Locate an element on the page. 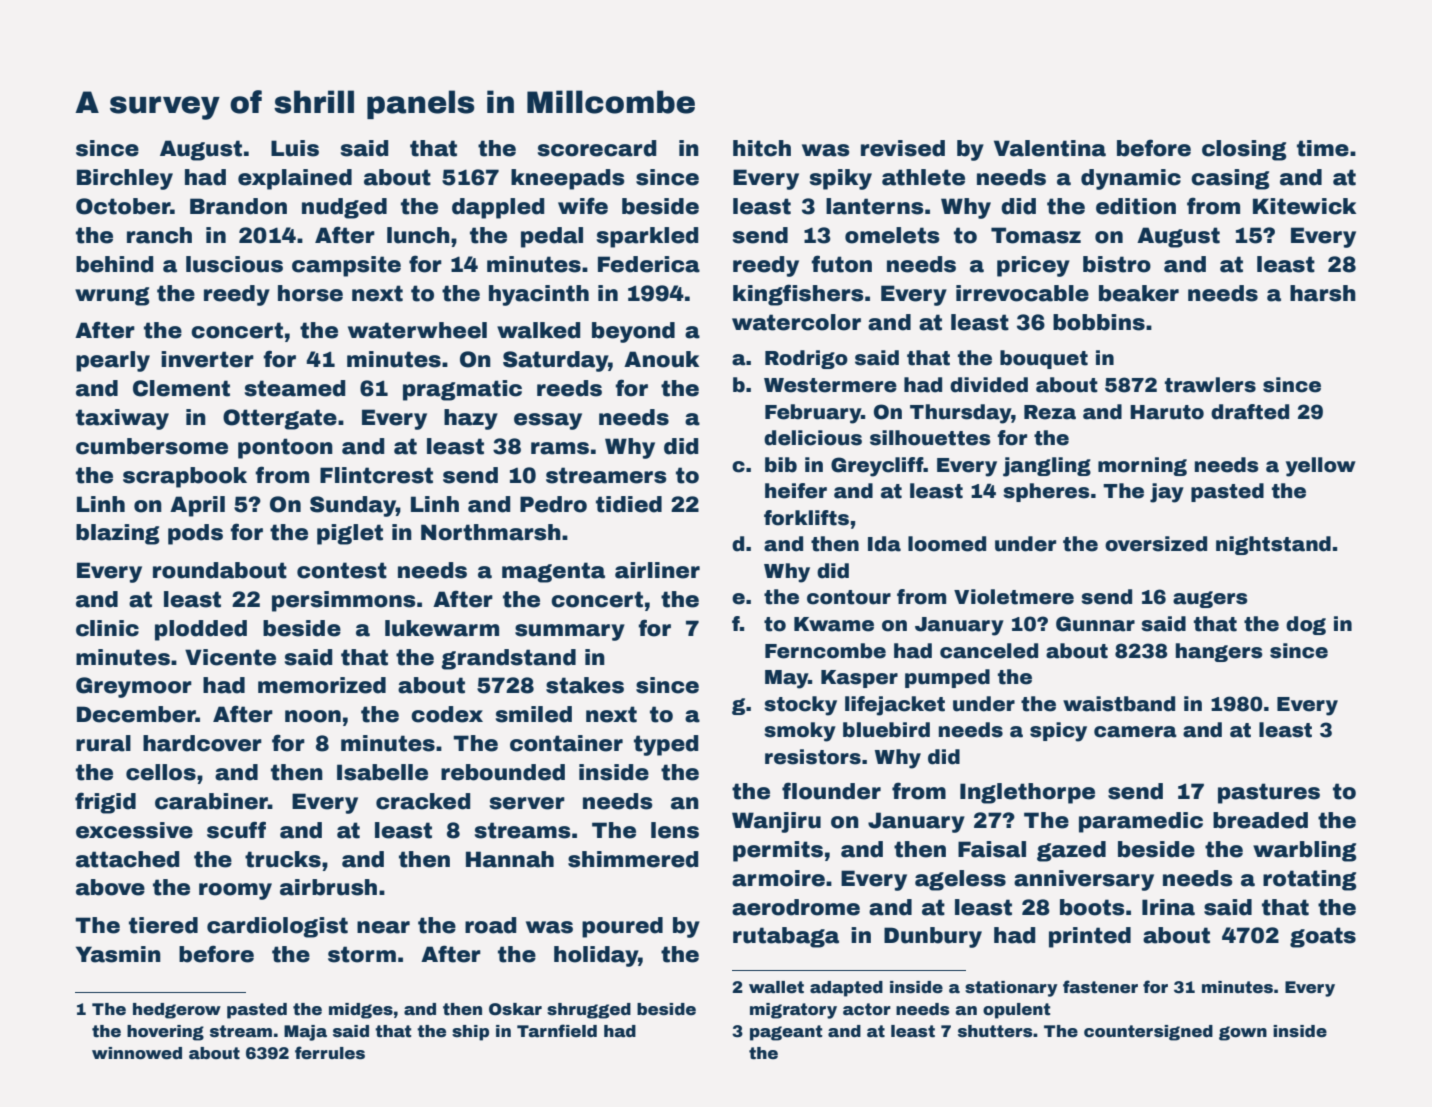 Image resolution: width=1432 pixels, height=1107 pixels. kneepads is located at coordinates (568, 179).
